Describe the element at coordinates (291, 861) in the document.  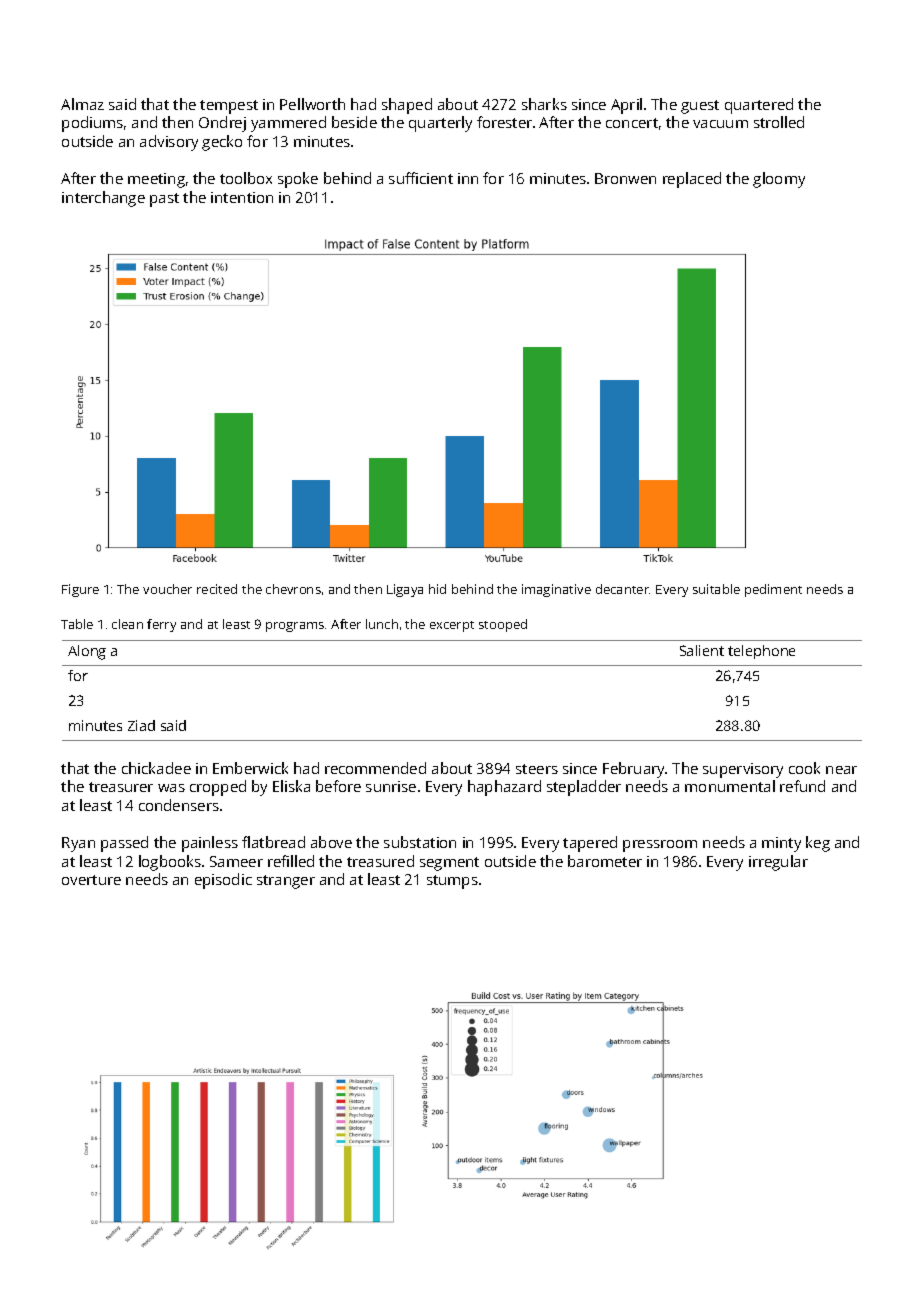
I see `refilled` at that location.
